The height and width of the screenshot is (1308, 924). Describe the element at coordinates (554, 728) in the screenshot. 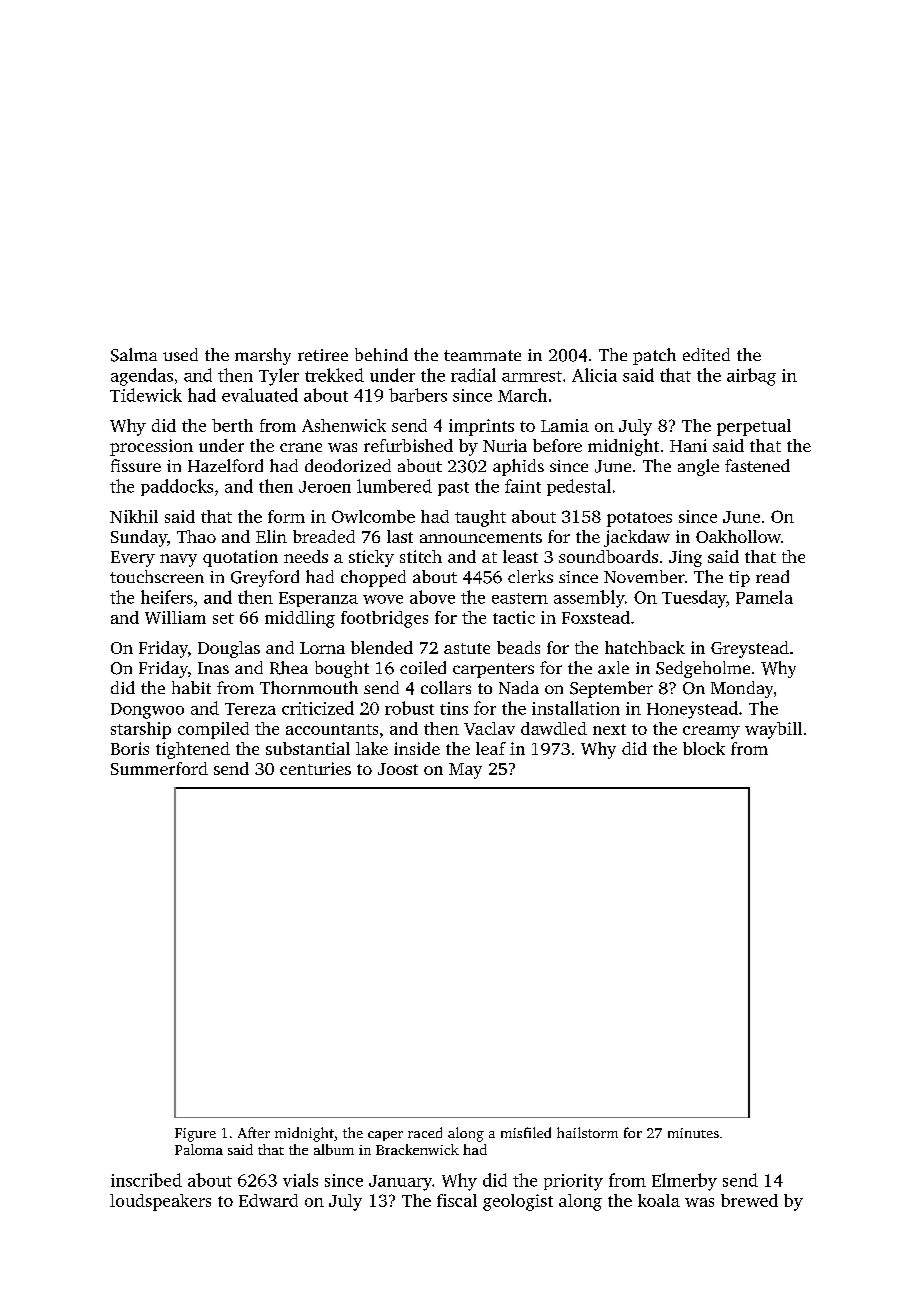

I see `dawdled` at that location.
